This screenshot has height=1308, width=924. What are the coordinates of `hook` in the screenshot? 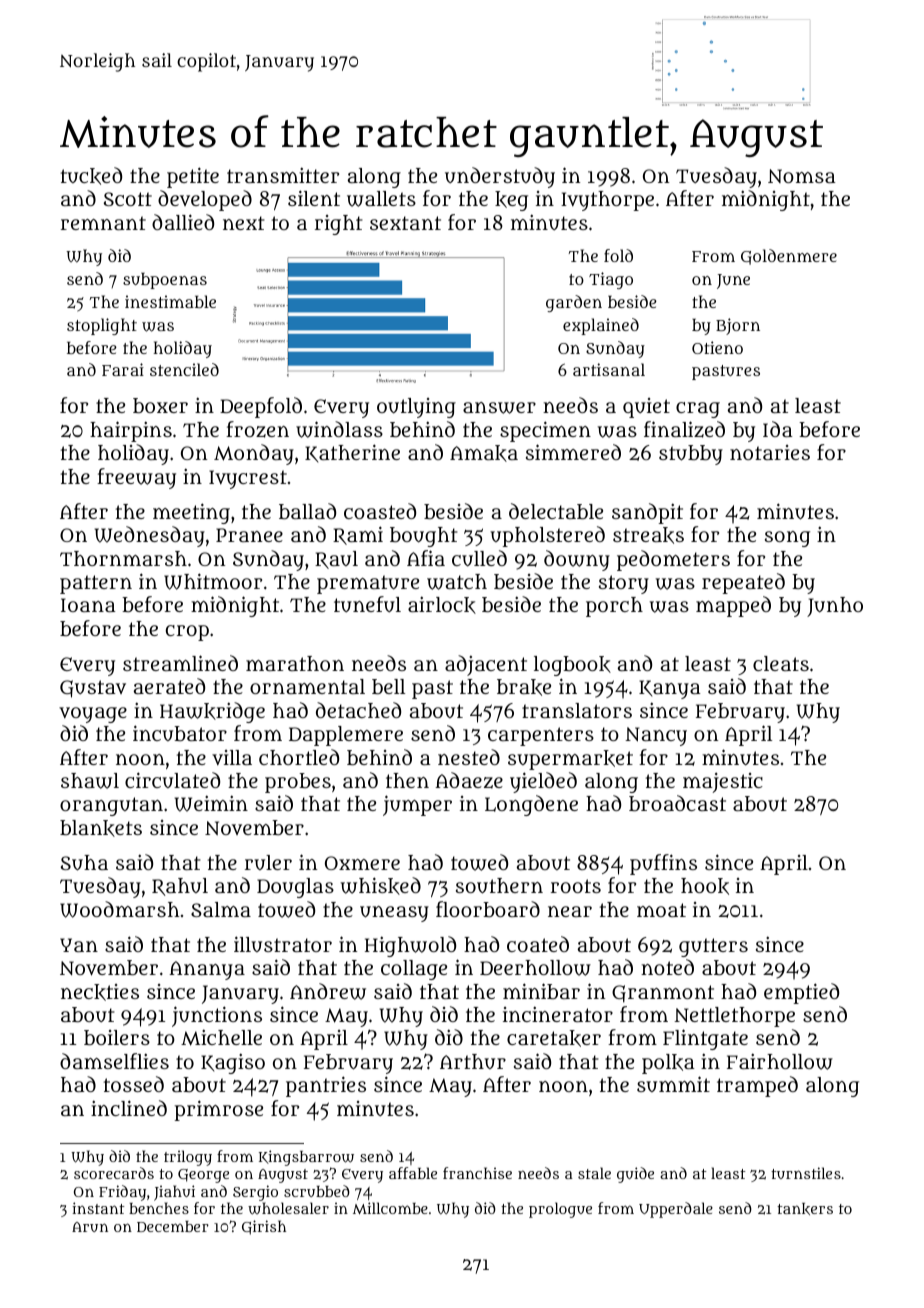 It's located at (705, 886).
